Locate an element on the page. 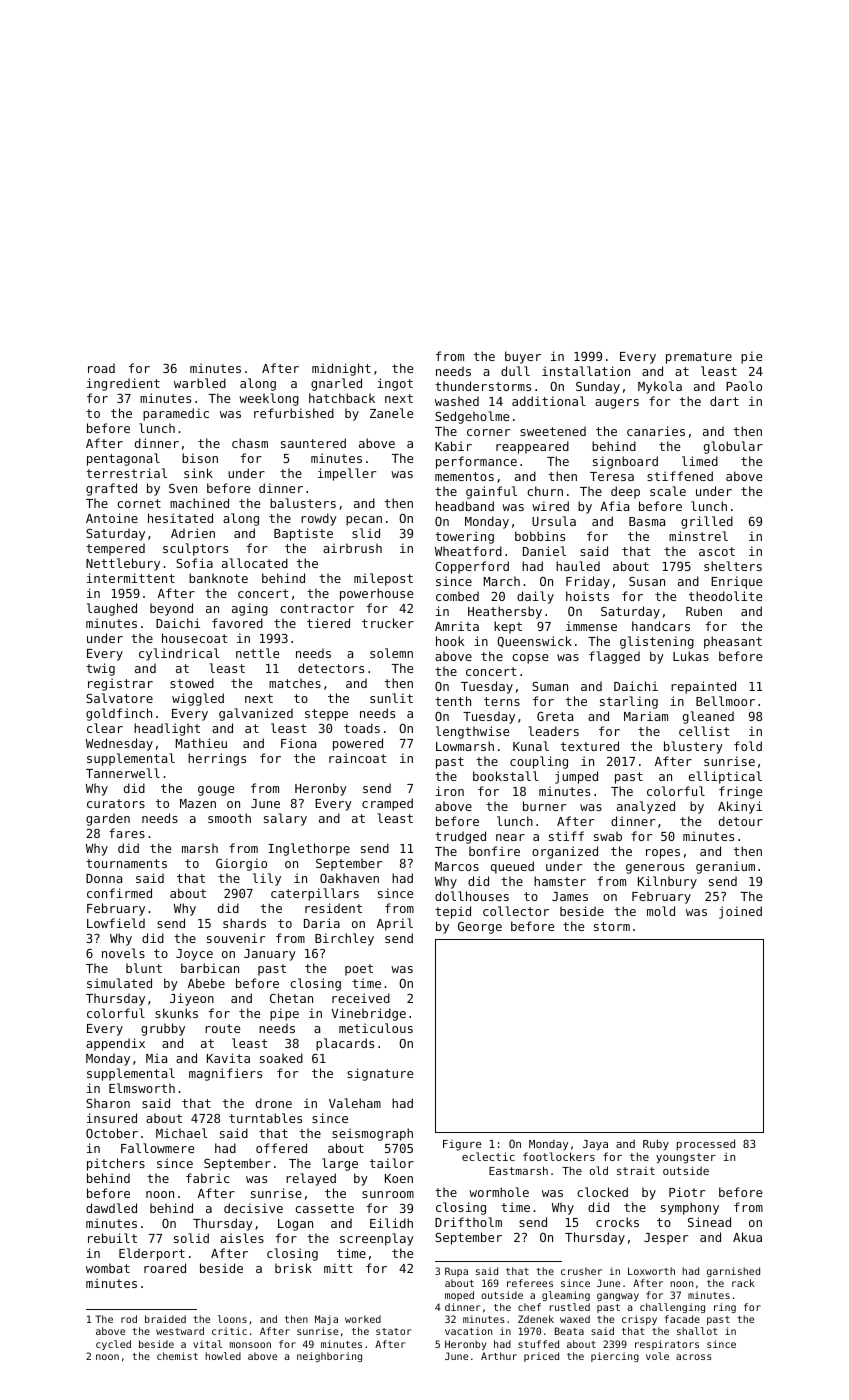 Image resolution: width=849 pixels, height=1400 pixels. canaries is located at coordinates (656, 431).
